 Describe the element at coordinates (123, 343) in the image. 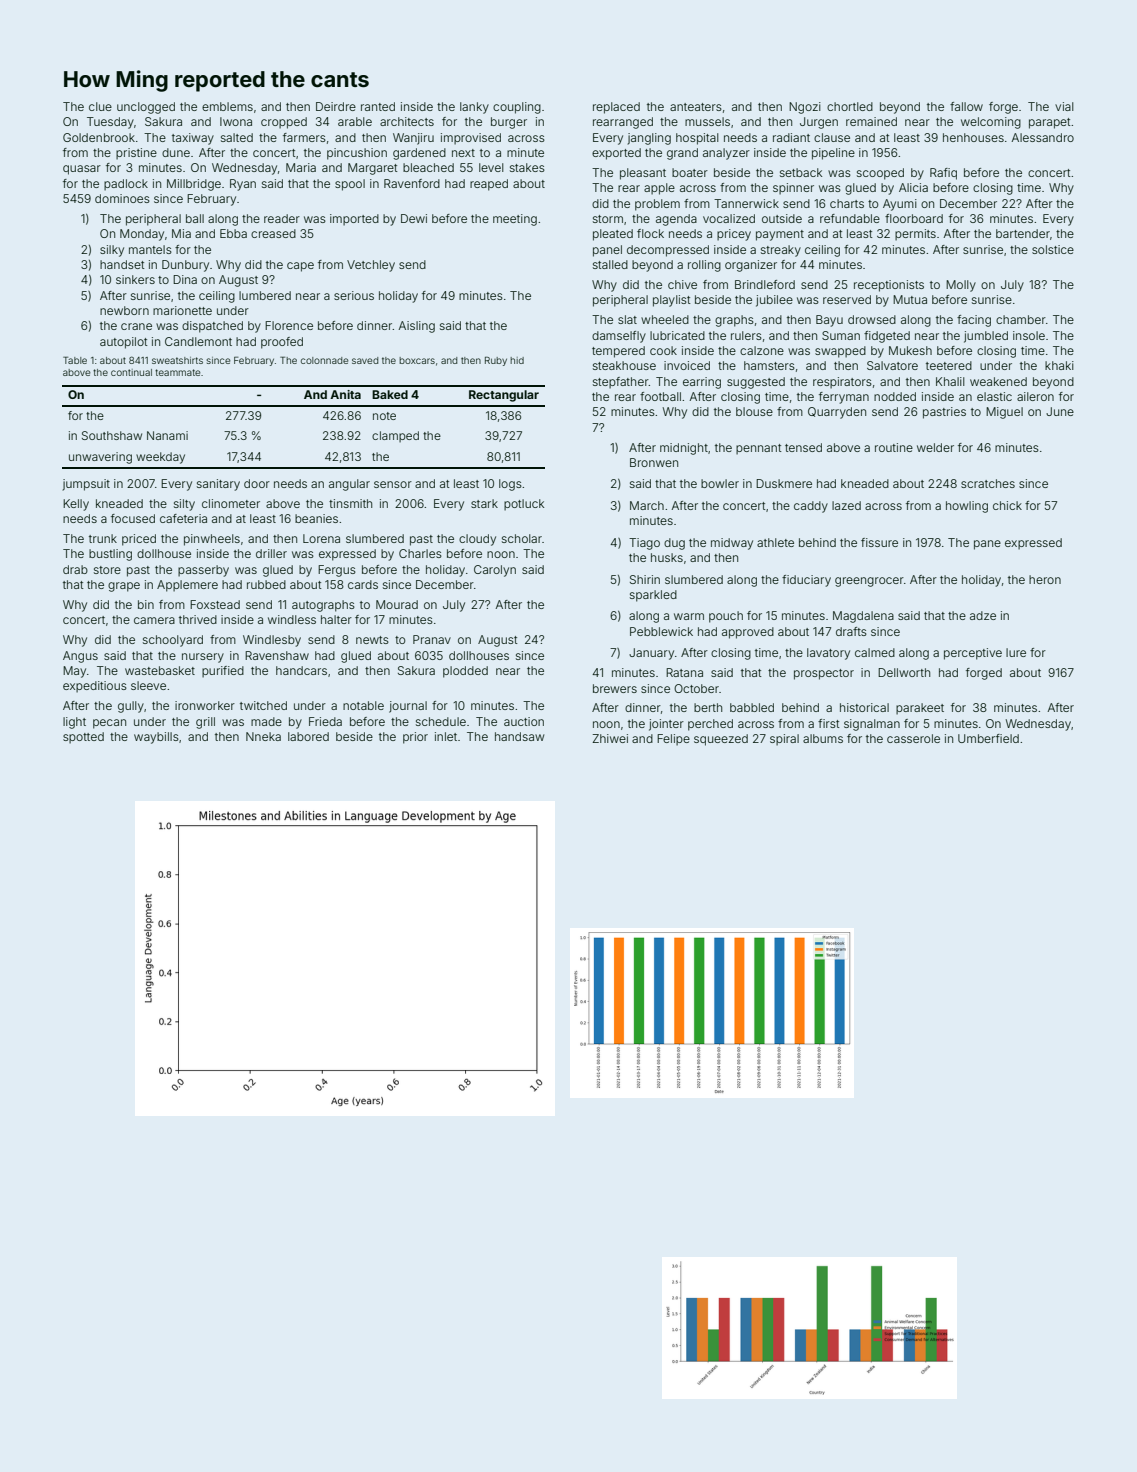

I see `autopilot` at that location.
